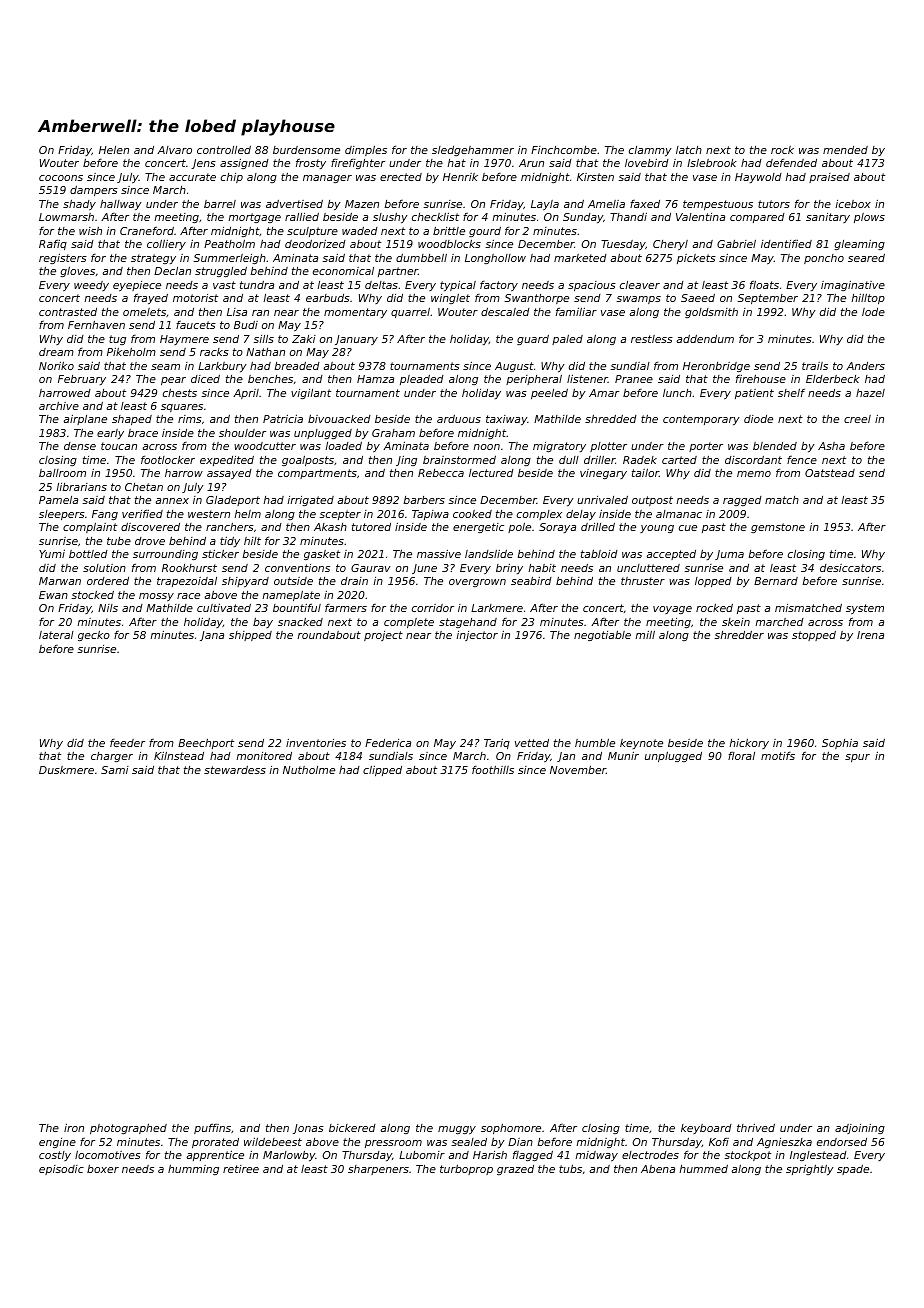 The width and height of the image is (924, 1308). What do you see at coordinates (860, 1128) in the image?
I see `adjoining` at bounding box center [860, 1128].
